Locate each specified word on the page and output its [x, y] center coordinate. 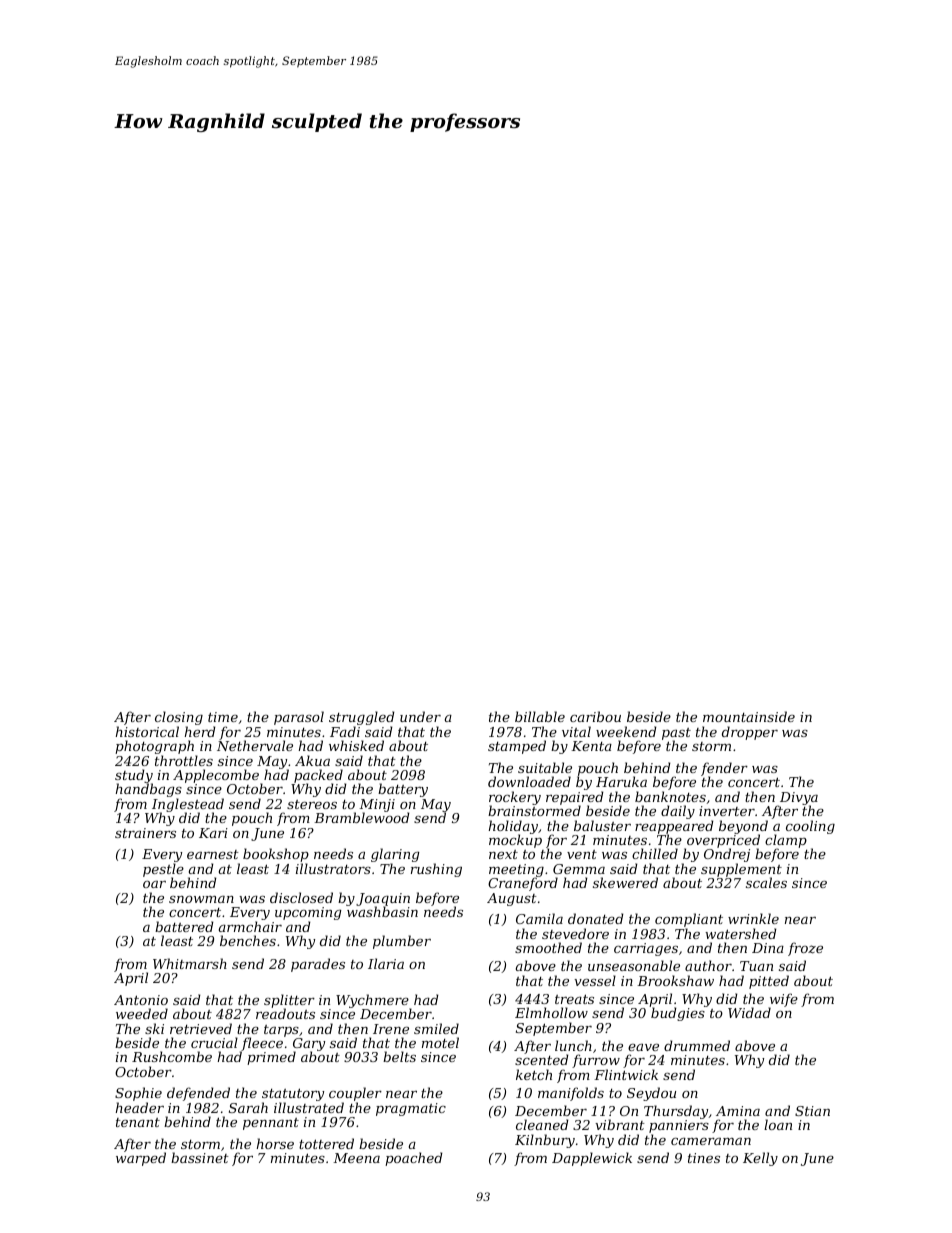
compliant [689, 920]
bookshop [276, 855]
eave [643, 1047]
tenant [138, 1122]
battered [184, 926]
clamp [786, 841]
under [420, 716]
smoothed [548, 947]
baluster [602, 825]
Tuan [756, 966]
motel [440, 1042]
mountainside [749, 716]
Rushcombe [172, 1056]
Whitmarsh [190, 963]
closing [179, 718]
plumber [402, 942]
